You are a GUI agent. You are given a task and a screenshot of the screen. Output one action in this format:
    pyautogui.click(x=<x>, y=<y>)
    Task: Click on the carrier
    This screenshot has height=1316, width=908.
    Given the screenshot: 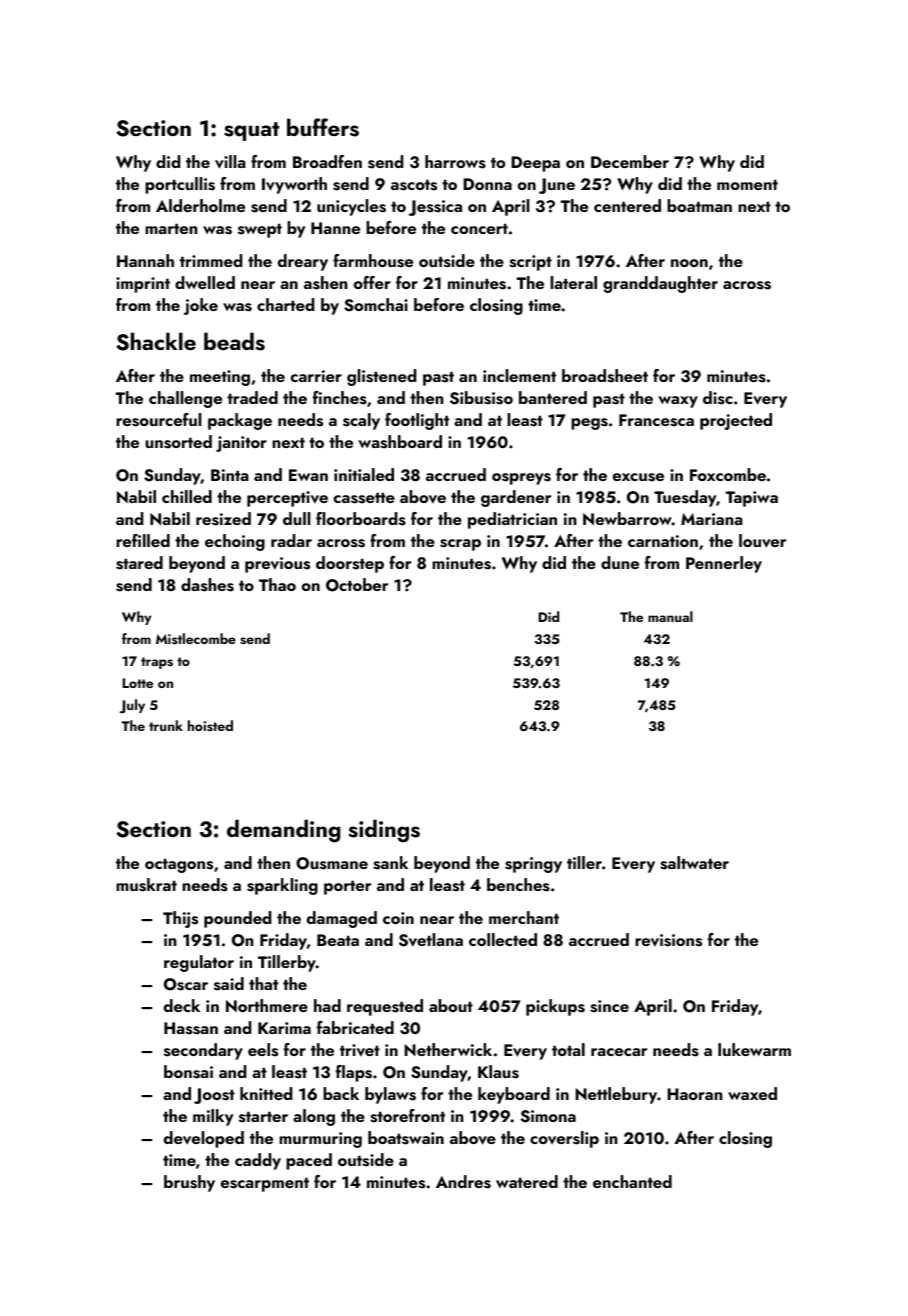 What is the action you would take?
    pyautogui.click(x=316, y=376)
